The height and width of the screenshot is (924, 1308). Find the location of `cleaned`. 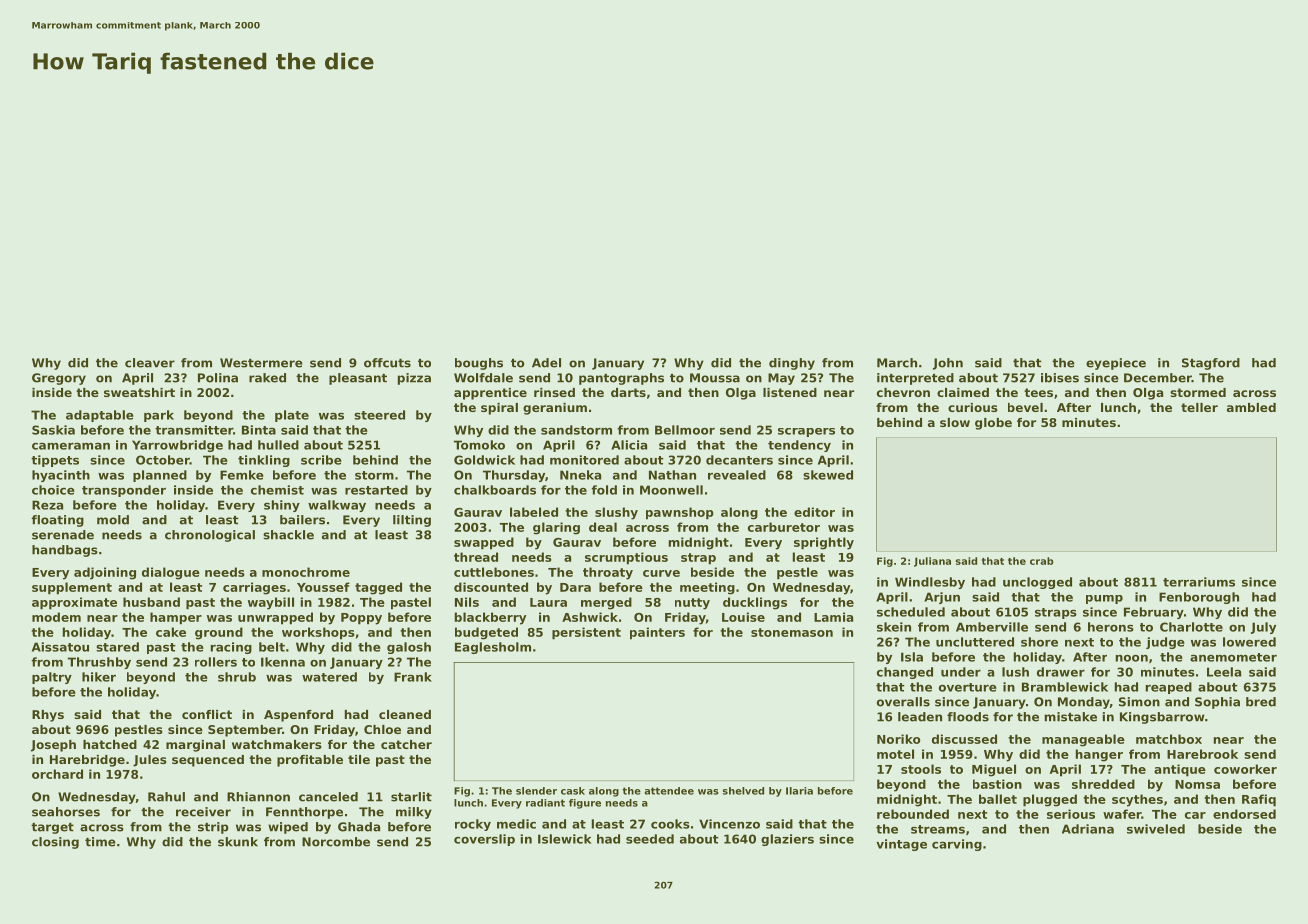

cleaned is located at coordinates (405, 714).
